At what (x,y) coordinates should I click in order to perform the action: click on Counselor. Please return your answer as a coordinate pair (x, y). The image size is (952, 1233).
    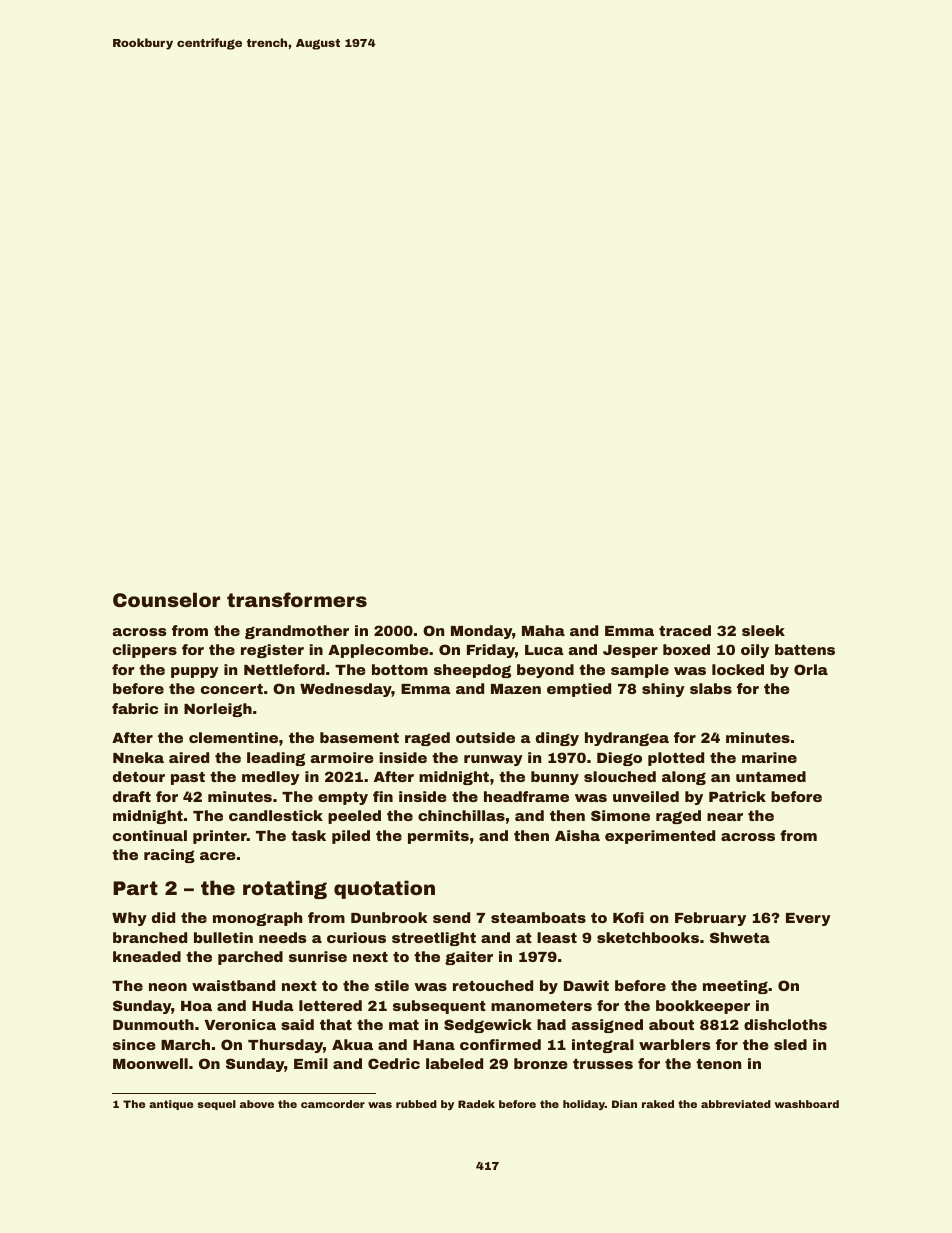
    Looking at the image, I should click on (166, 599).
